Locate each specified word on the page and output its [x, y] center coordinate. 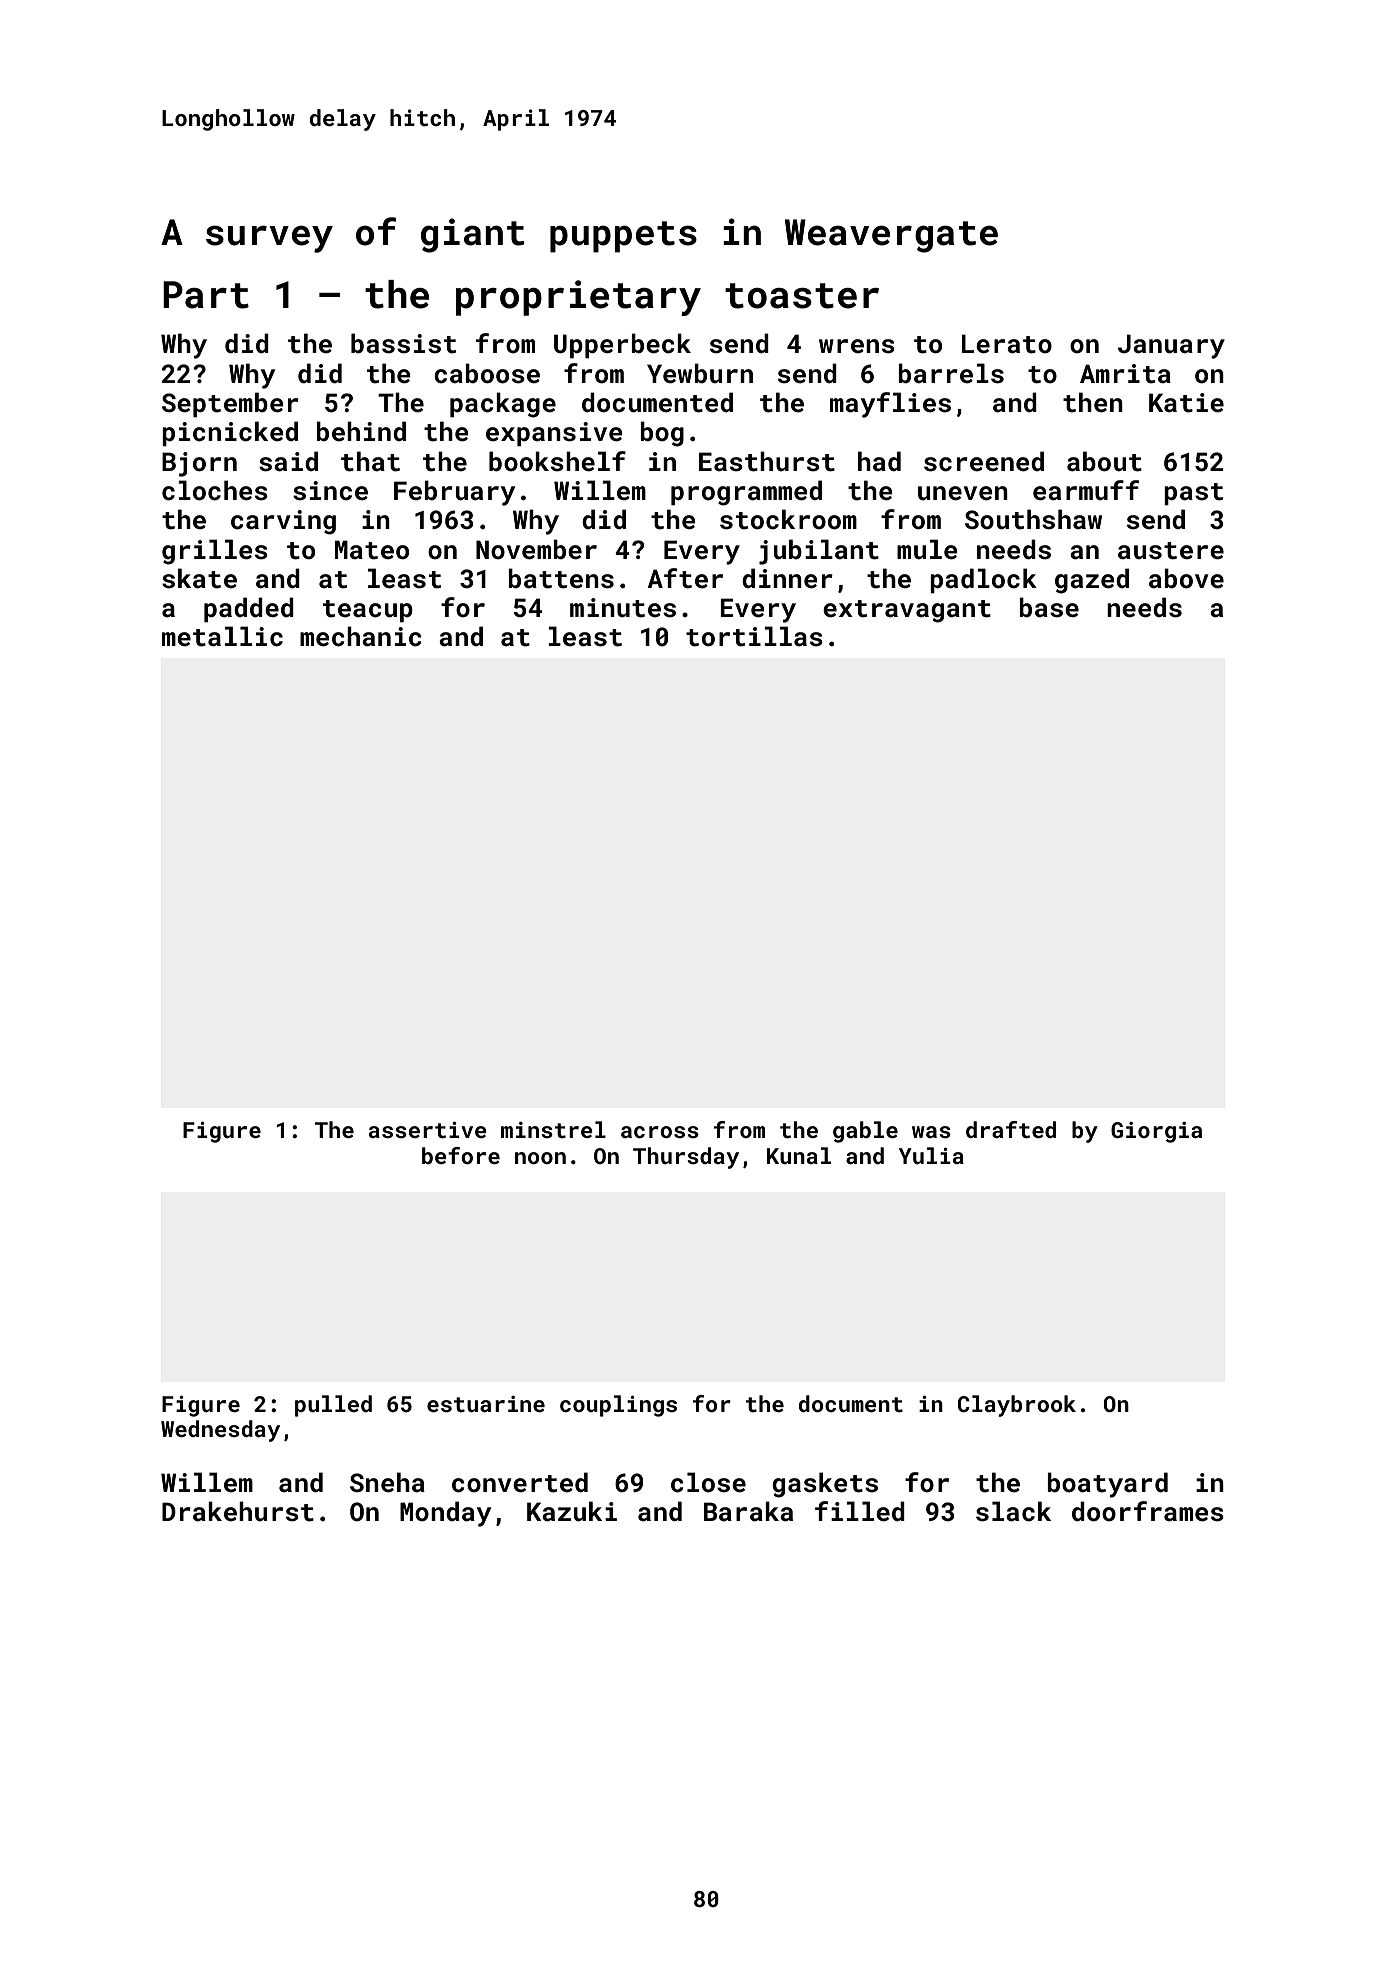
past [1193, 494]
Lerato [1007, 344]
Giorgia [1156, 1132]
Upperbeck [622, 345]
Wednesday [220, 1431]
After [685, 578]
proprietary [578, 298]
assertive [428, 1130]
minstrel [553, 1129]
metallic [222, 636]
